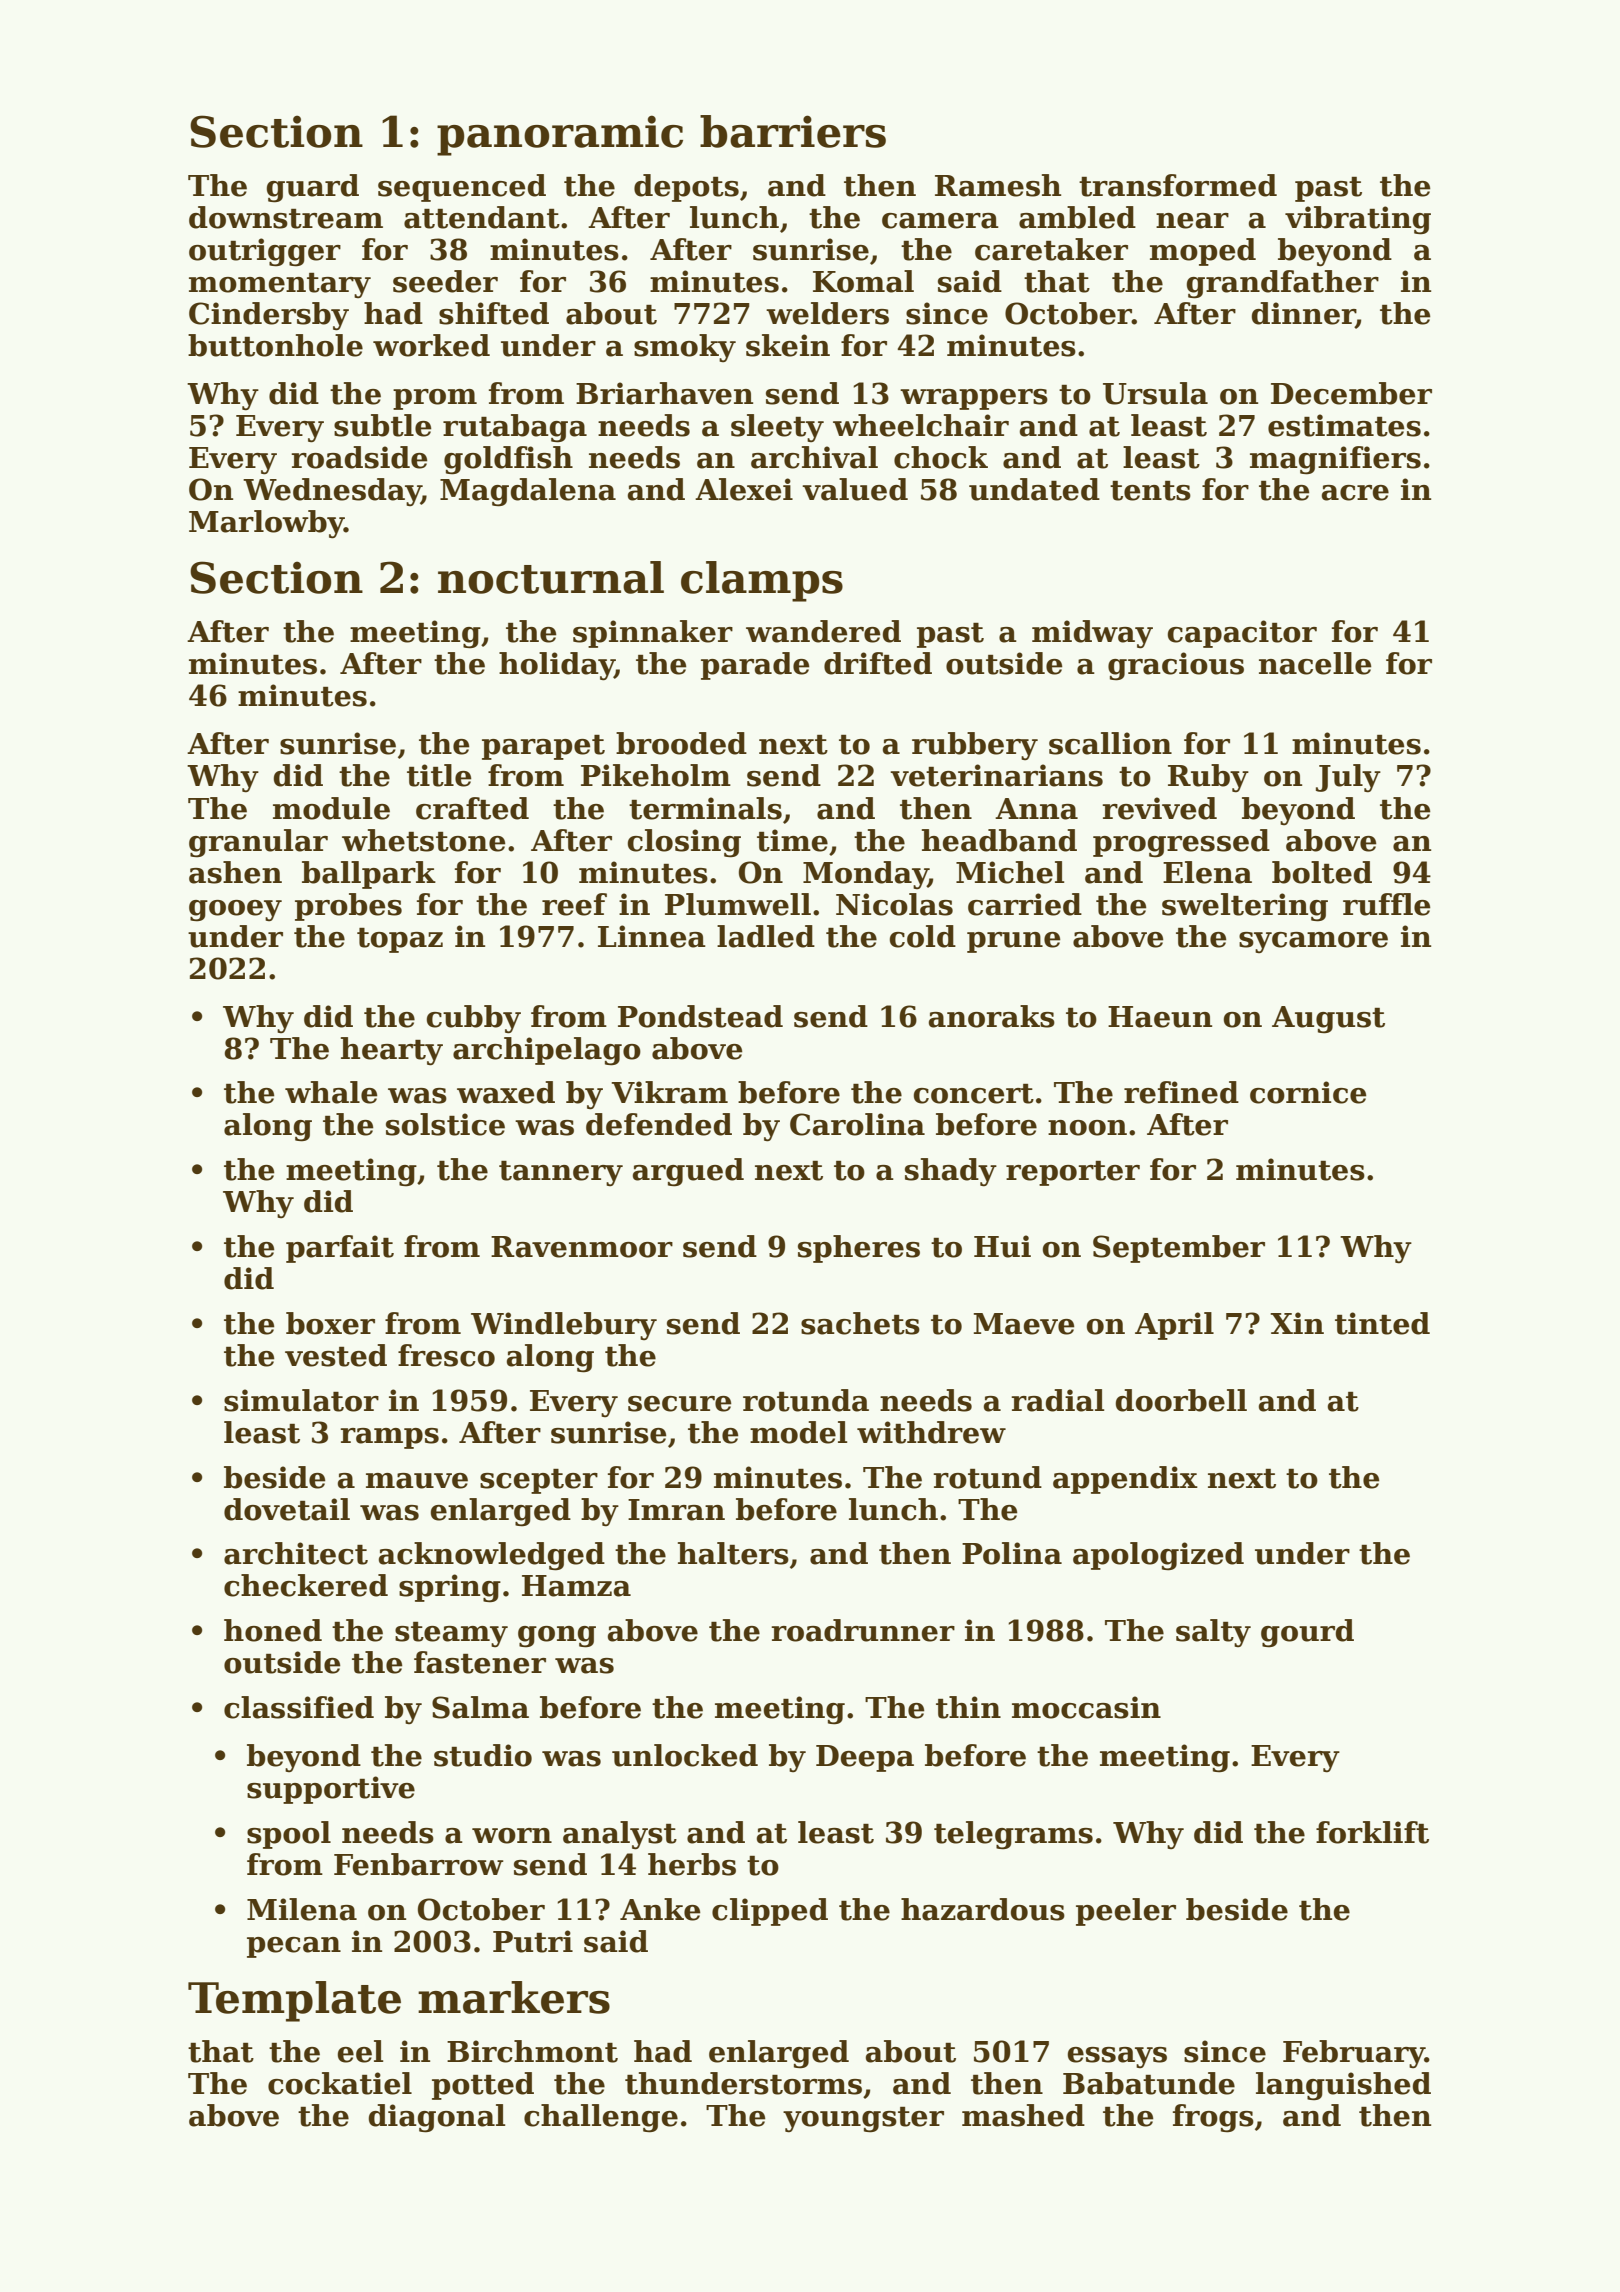 This screenshot has height=2292, width=1620. I want to click on spool, so click(289, 1835).
